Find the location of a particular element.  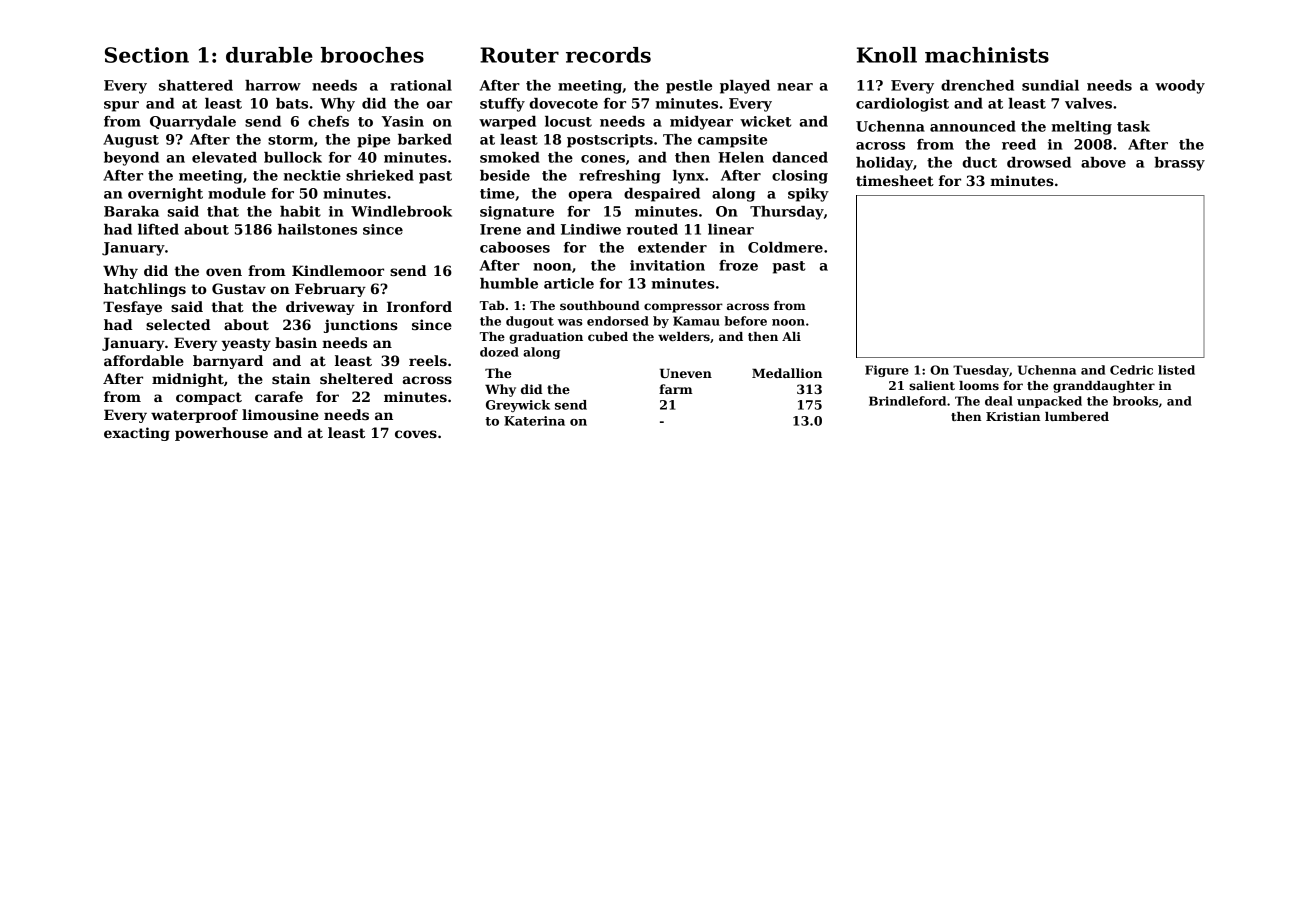

melting is located at coordinates (1081, 128).
